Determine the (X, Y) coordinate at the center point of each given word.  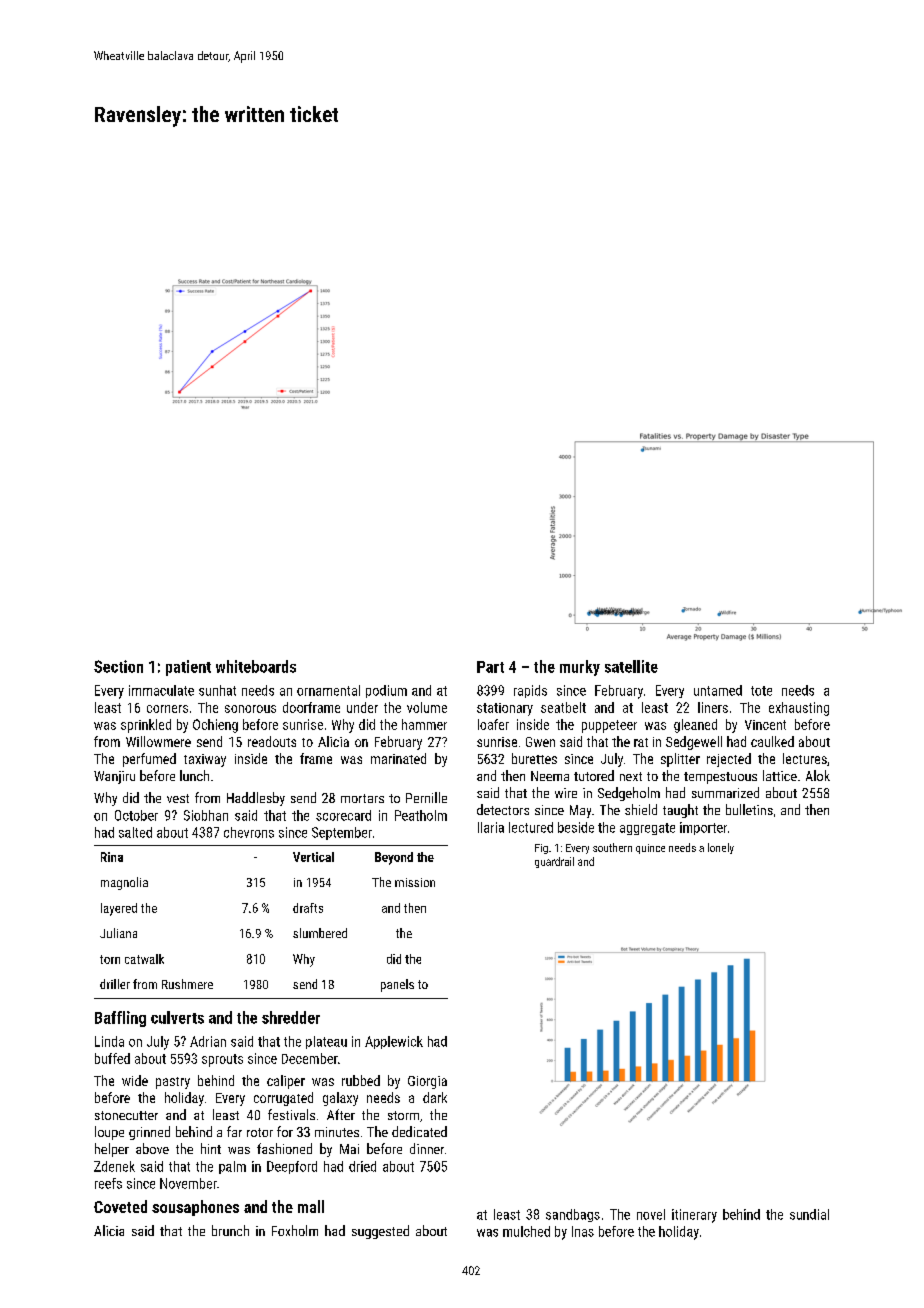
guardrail (554, 862)
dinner (427, 1148)
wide (135, 1080)
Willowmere (158, 741)
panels (397, 985)
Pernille (426, 797)
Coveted (120, 1206)
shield (641, 809)
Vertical (313, 857)
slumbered (320, 933)
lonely (721, 848)
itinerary (694, 1216)
